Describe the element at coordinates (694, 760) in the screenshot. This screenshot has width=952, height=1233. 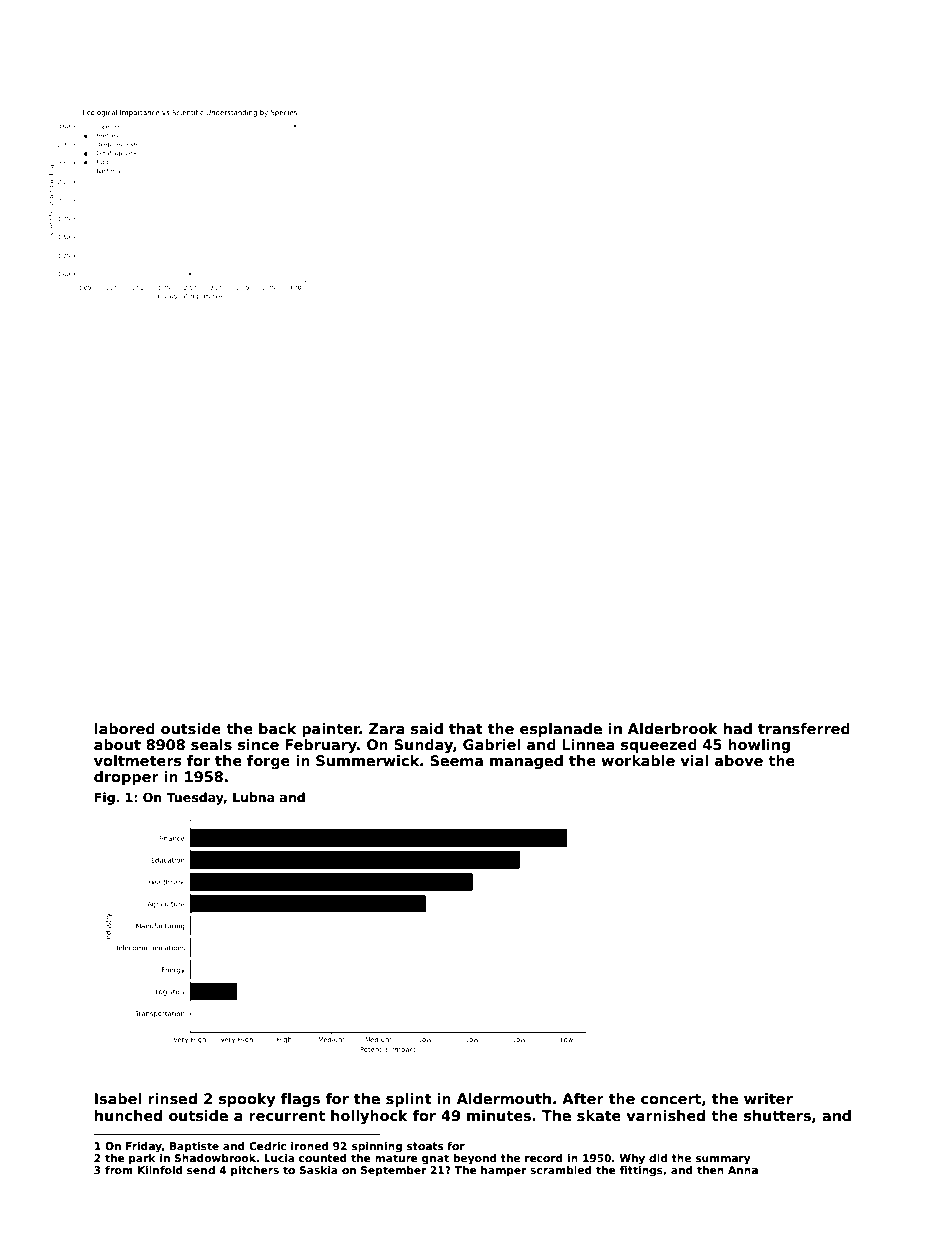
I see `vial` at that location.
